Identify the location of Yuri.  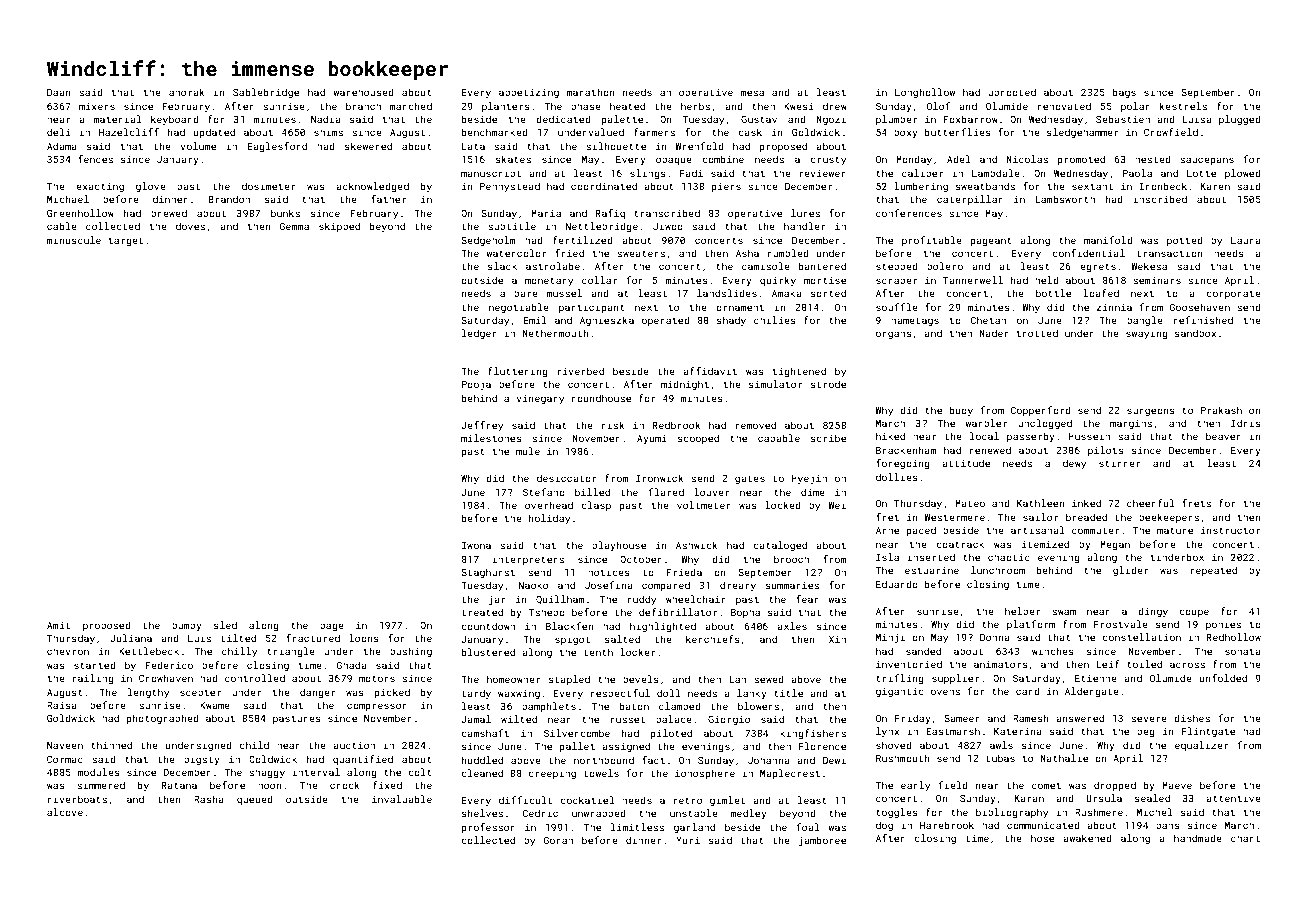
(688, 840).
